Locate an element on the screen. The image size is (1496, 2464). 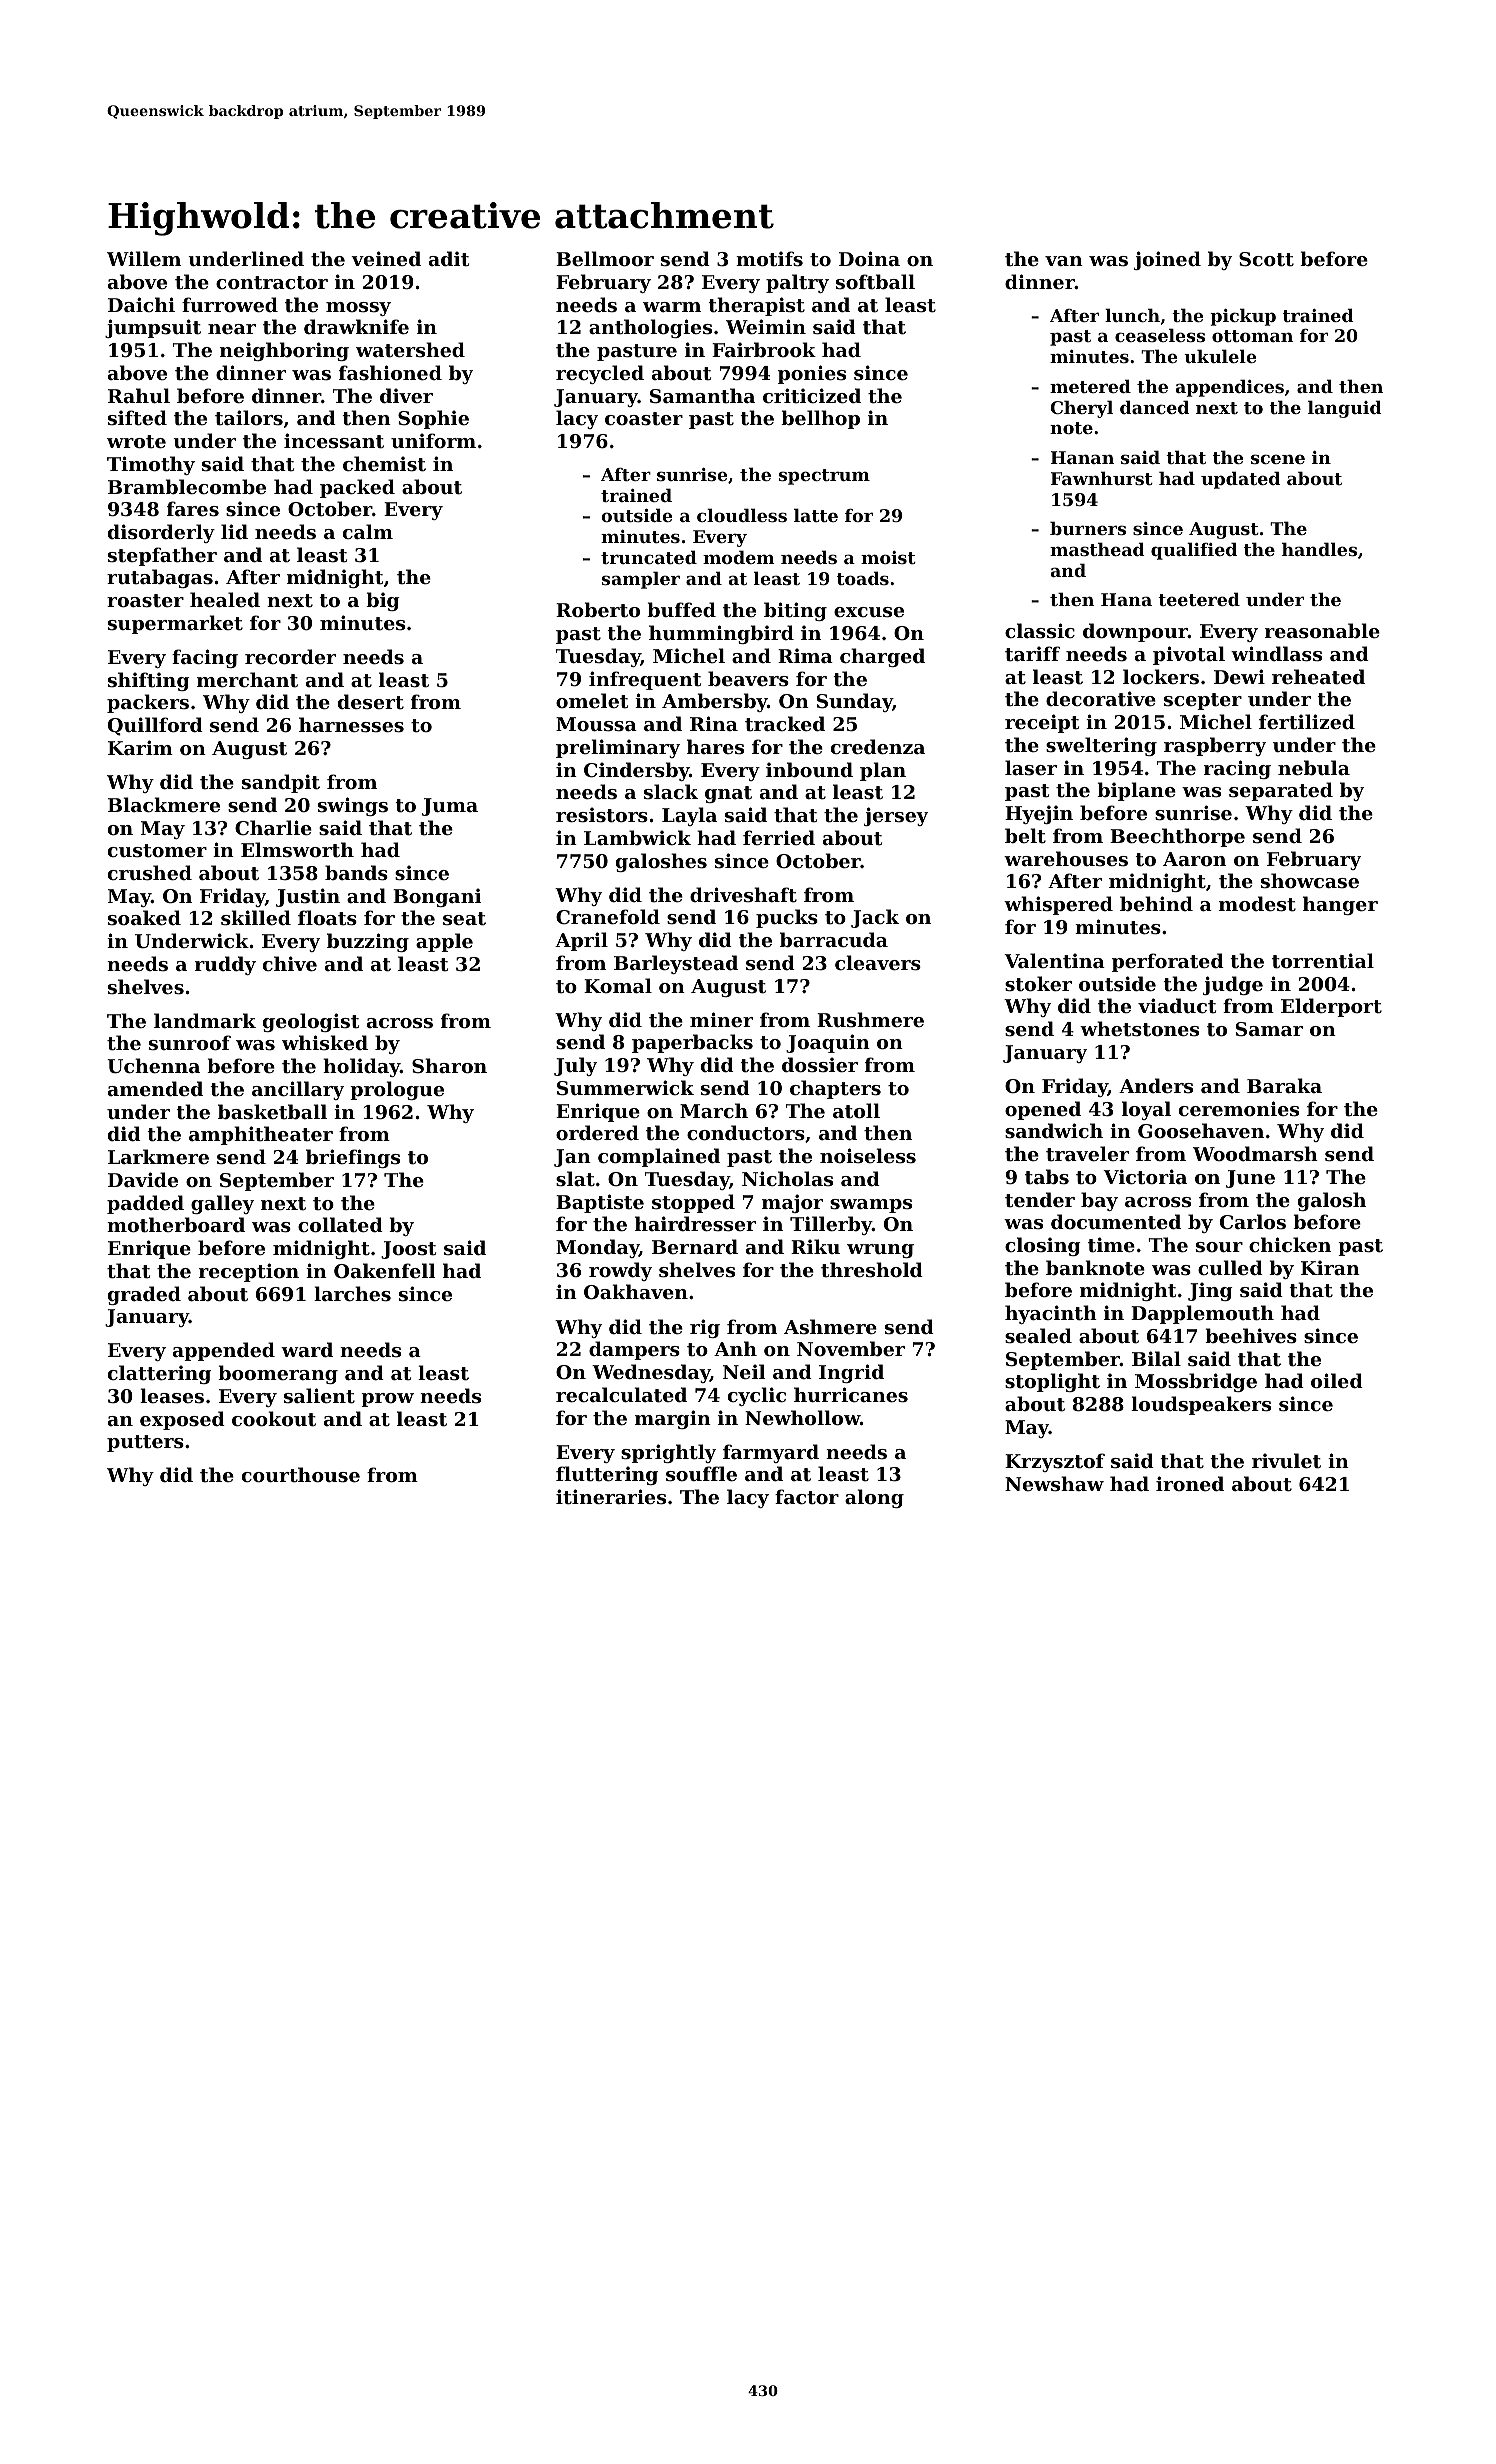
Elmsworth is located at coordinates (297, 850).
